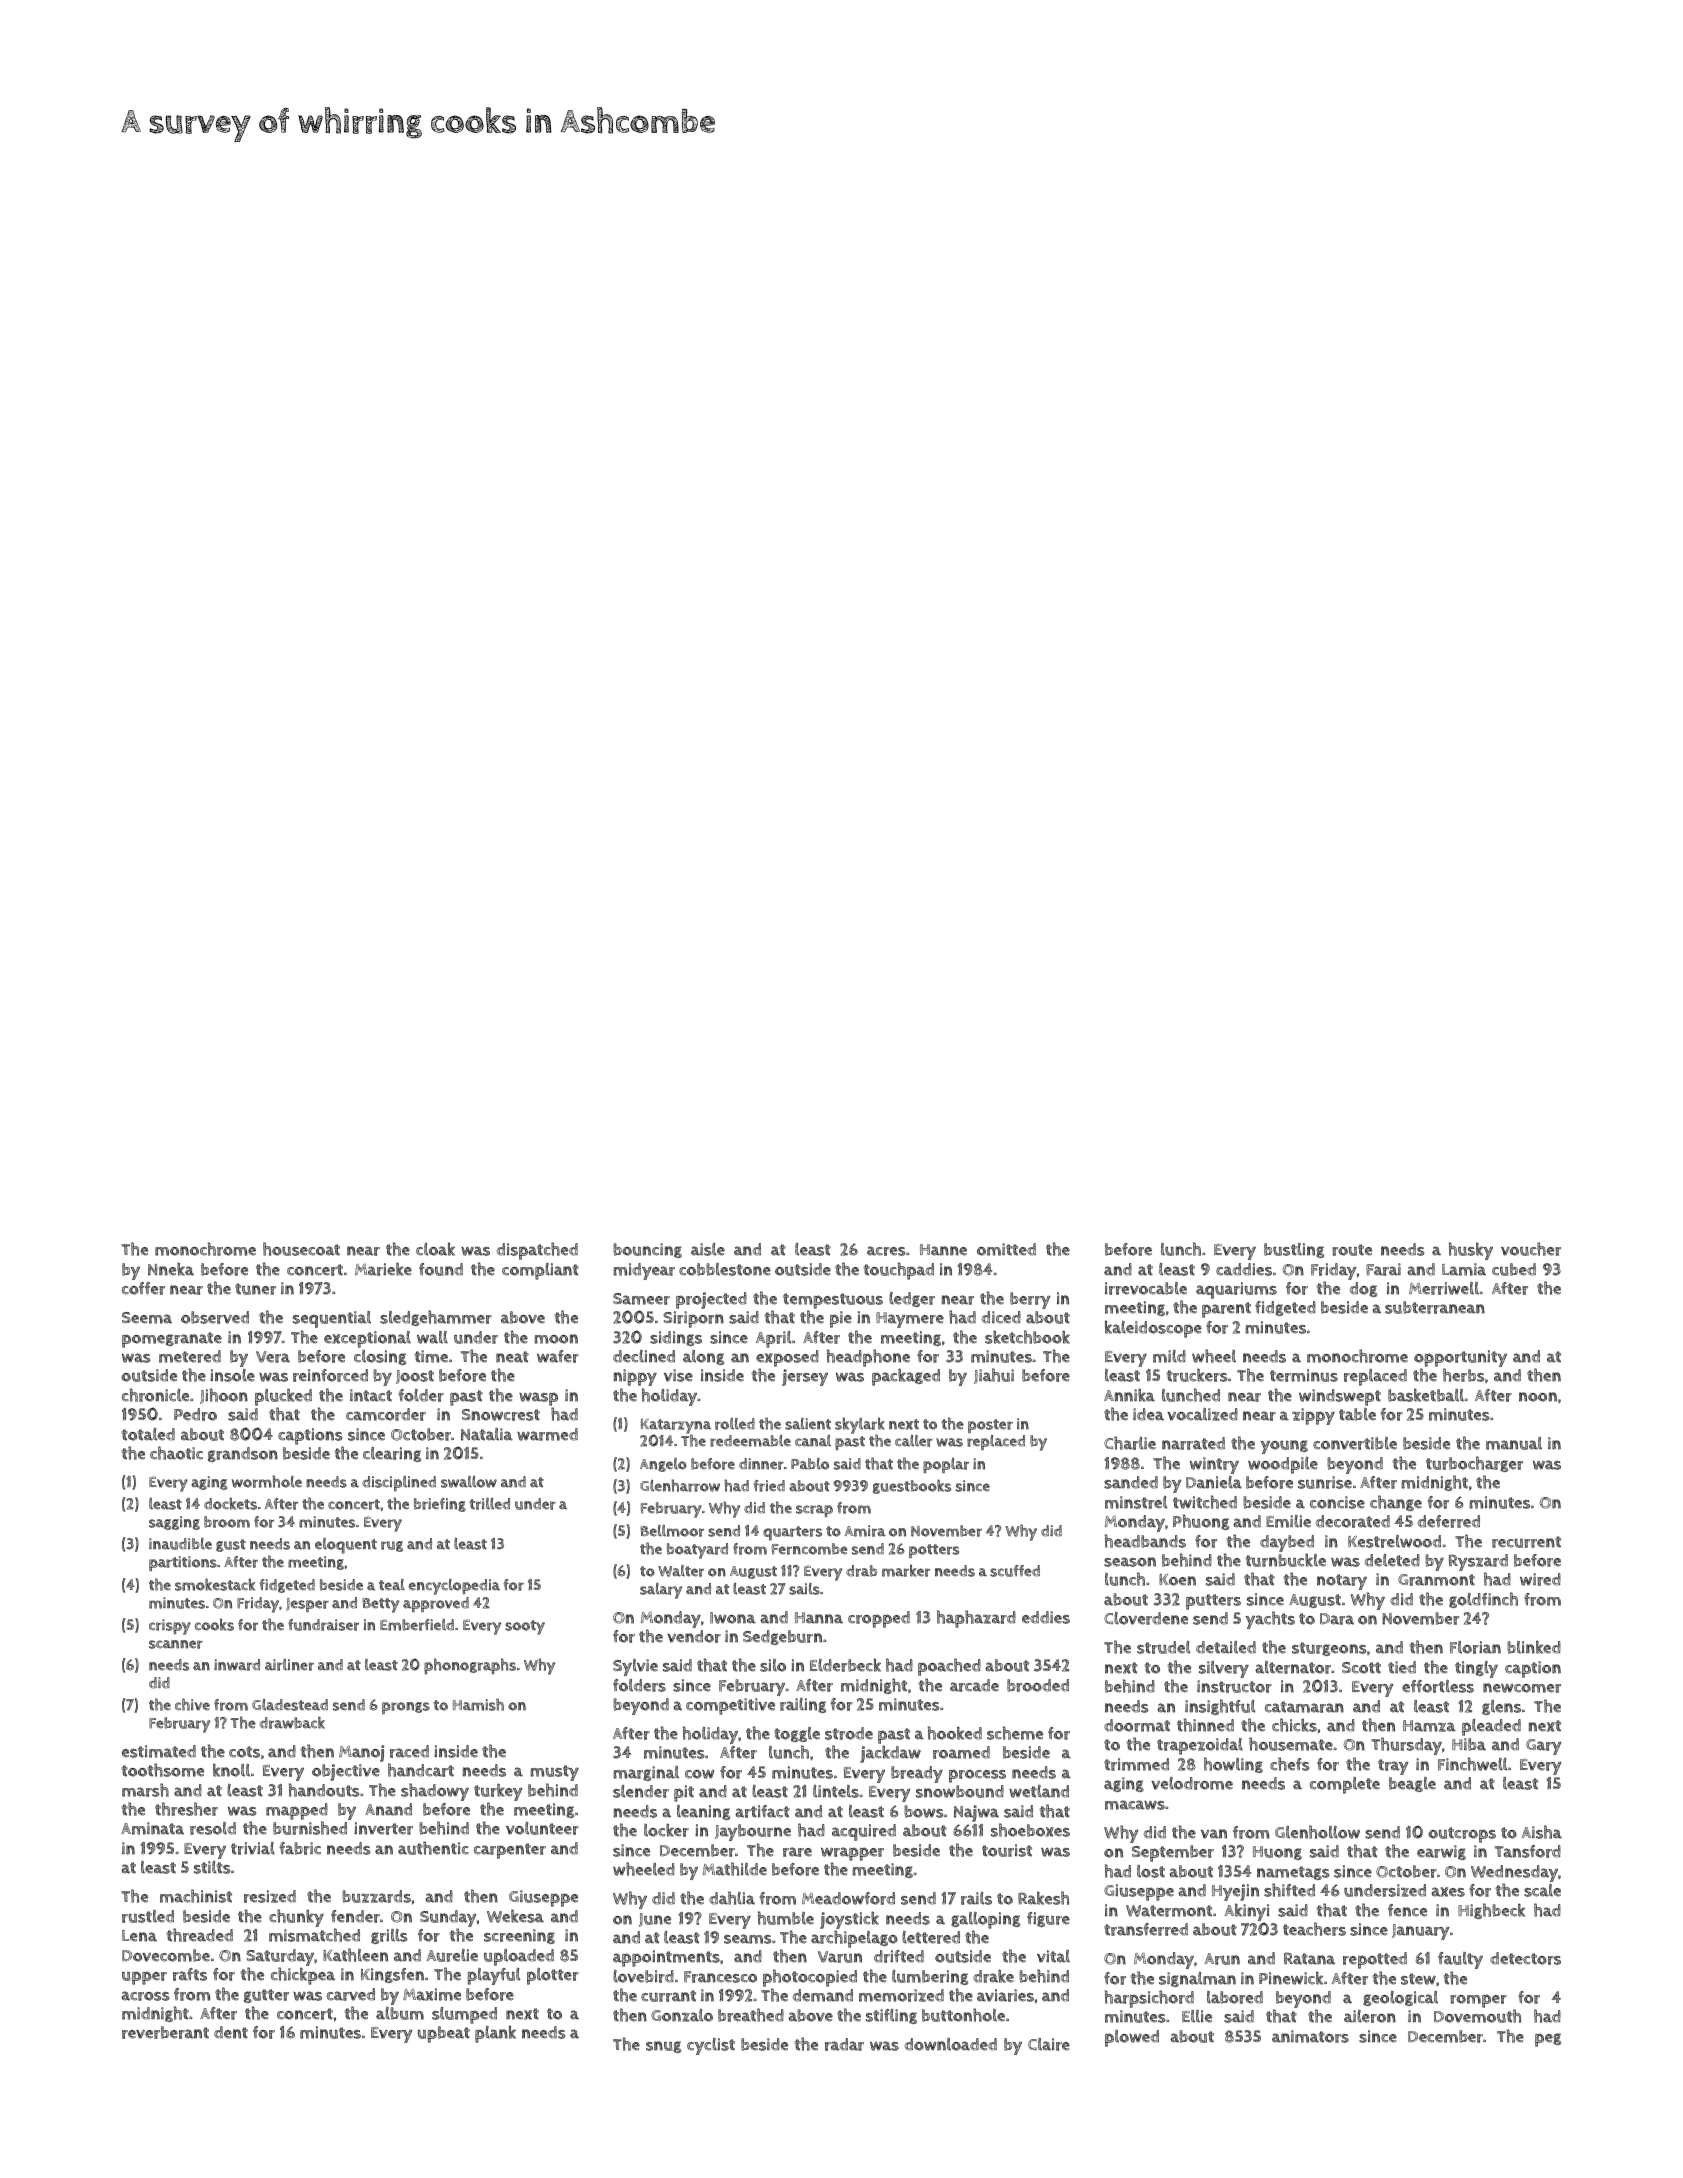 This screenshot has width=1683, height=2178. Describe the element at coordinates (176, 1453) in the screenshot. I see `chaotic` at that location.
